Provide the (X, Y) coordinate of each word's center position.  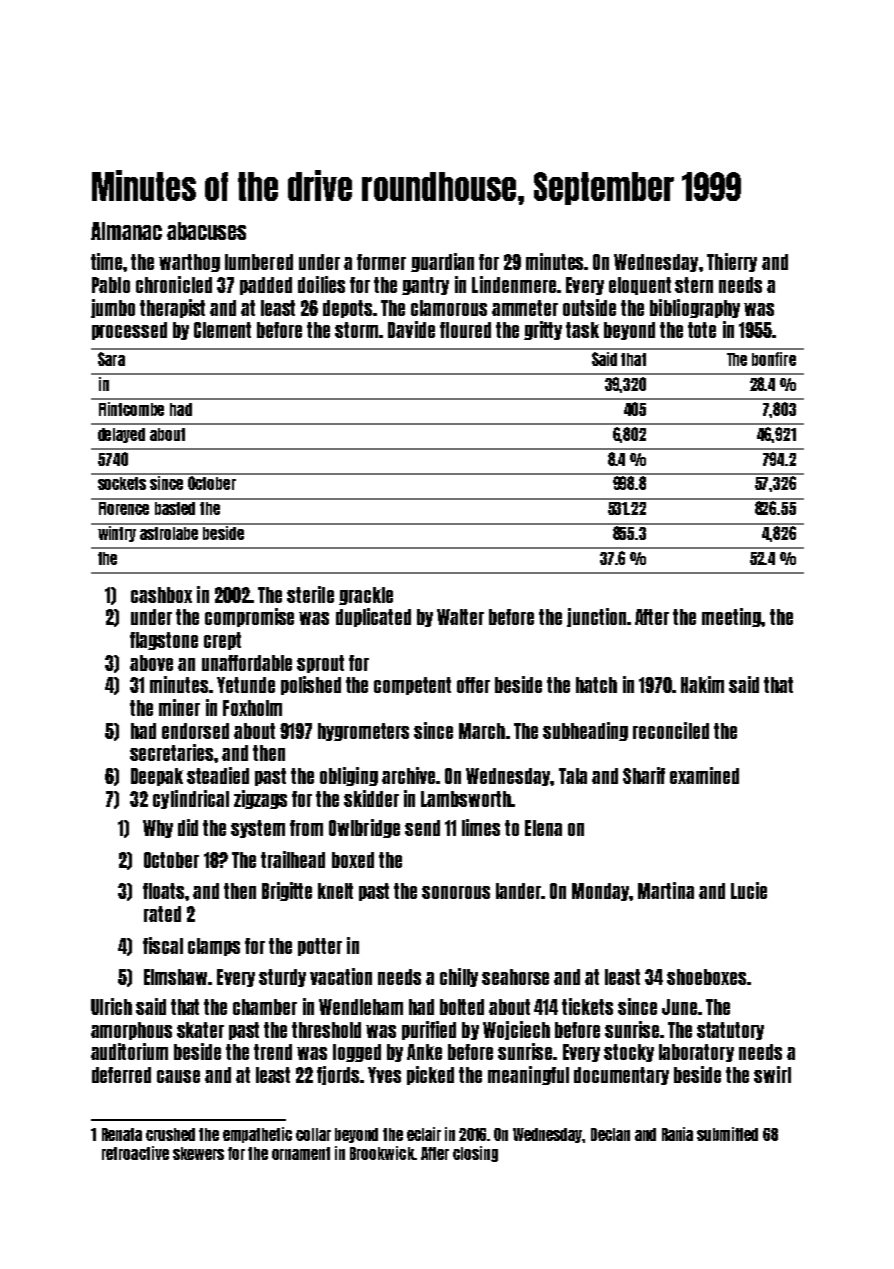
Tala (573, 776)
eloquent (640, 286)
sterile (310, 594)
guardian (442, 262)
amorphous (131, 1031)
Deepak (157, 777)
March (482, 731)
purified (429, 1030)
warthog (189, 263)
